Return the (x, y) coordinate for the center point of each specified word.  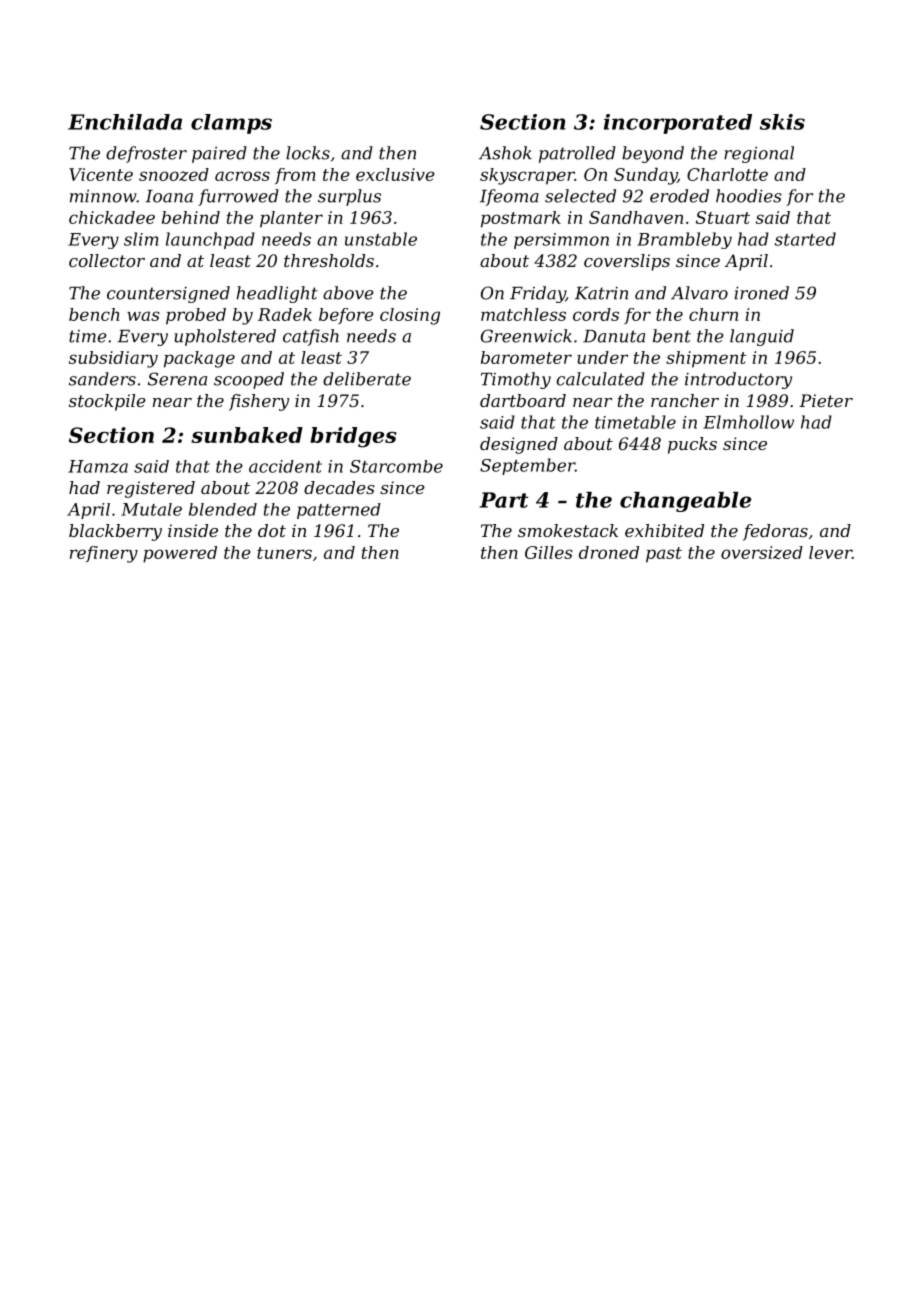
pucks (692, 445)
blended (223, 509)
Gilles (549, 552)
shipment (706, 359)
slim (141, 239)
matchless (523, 314)
